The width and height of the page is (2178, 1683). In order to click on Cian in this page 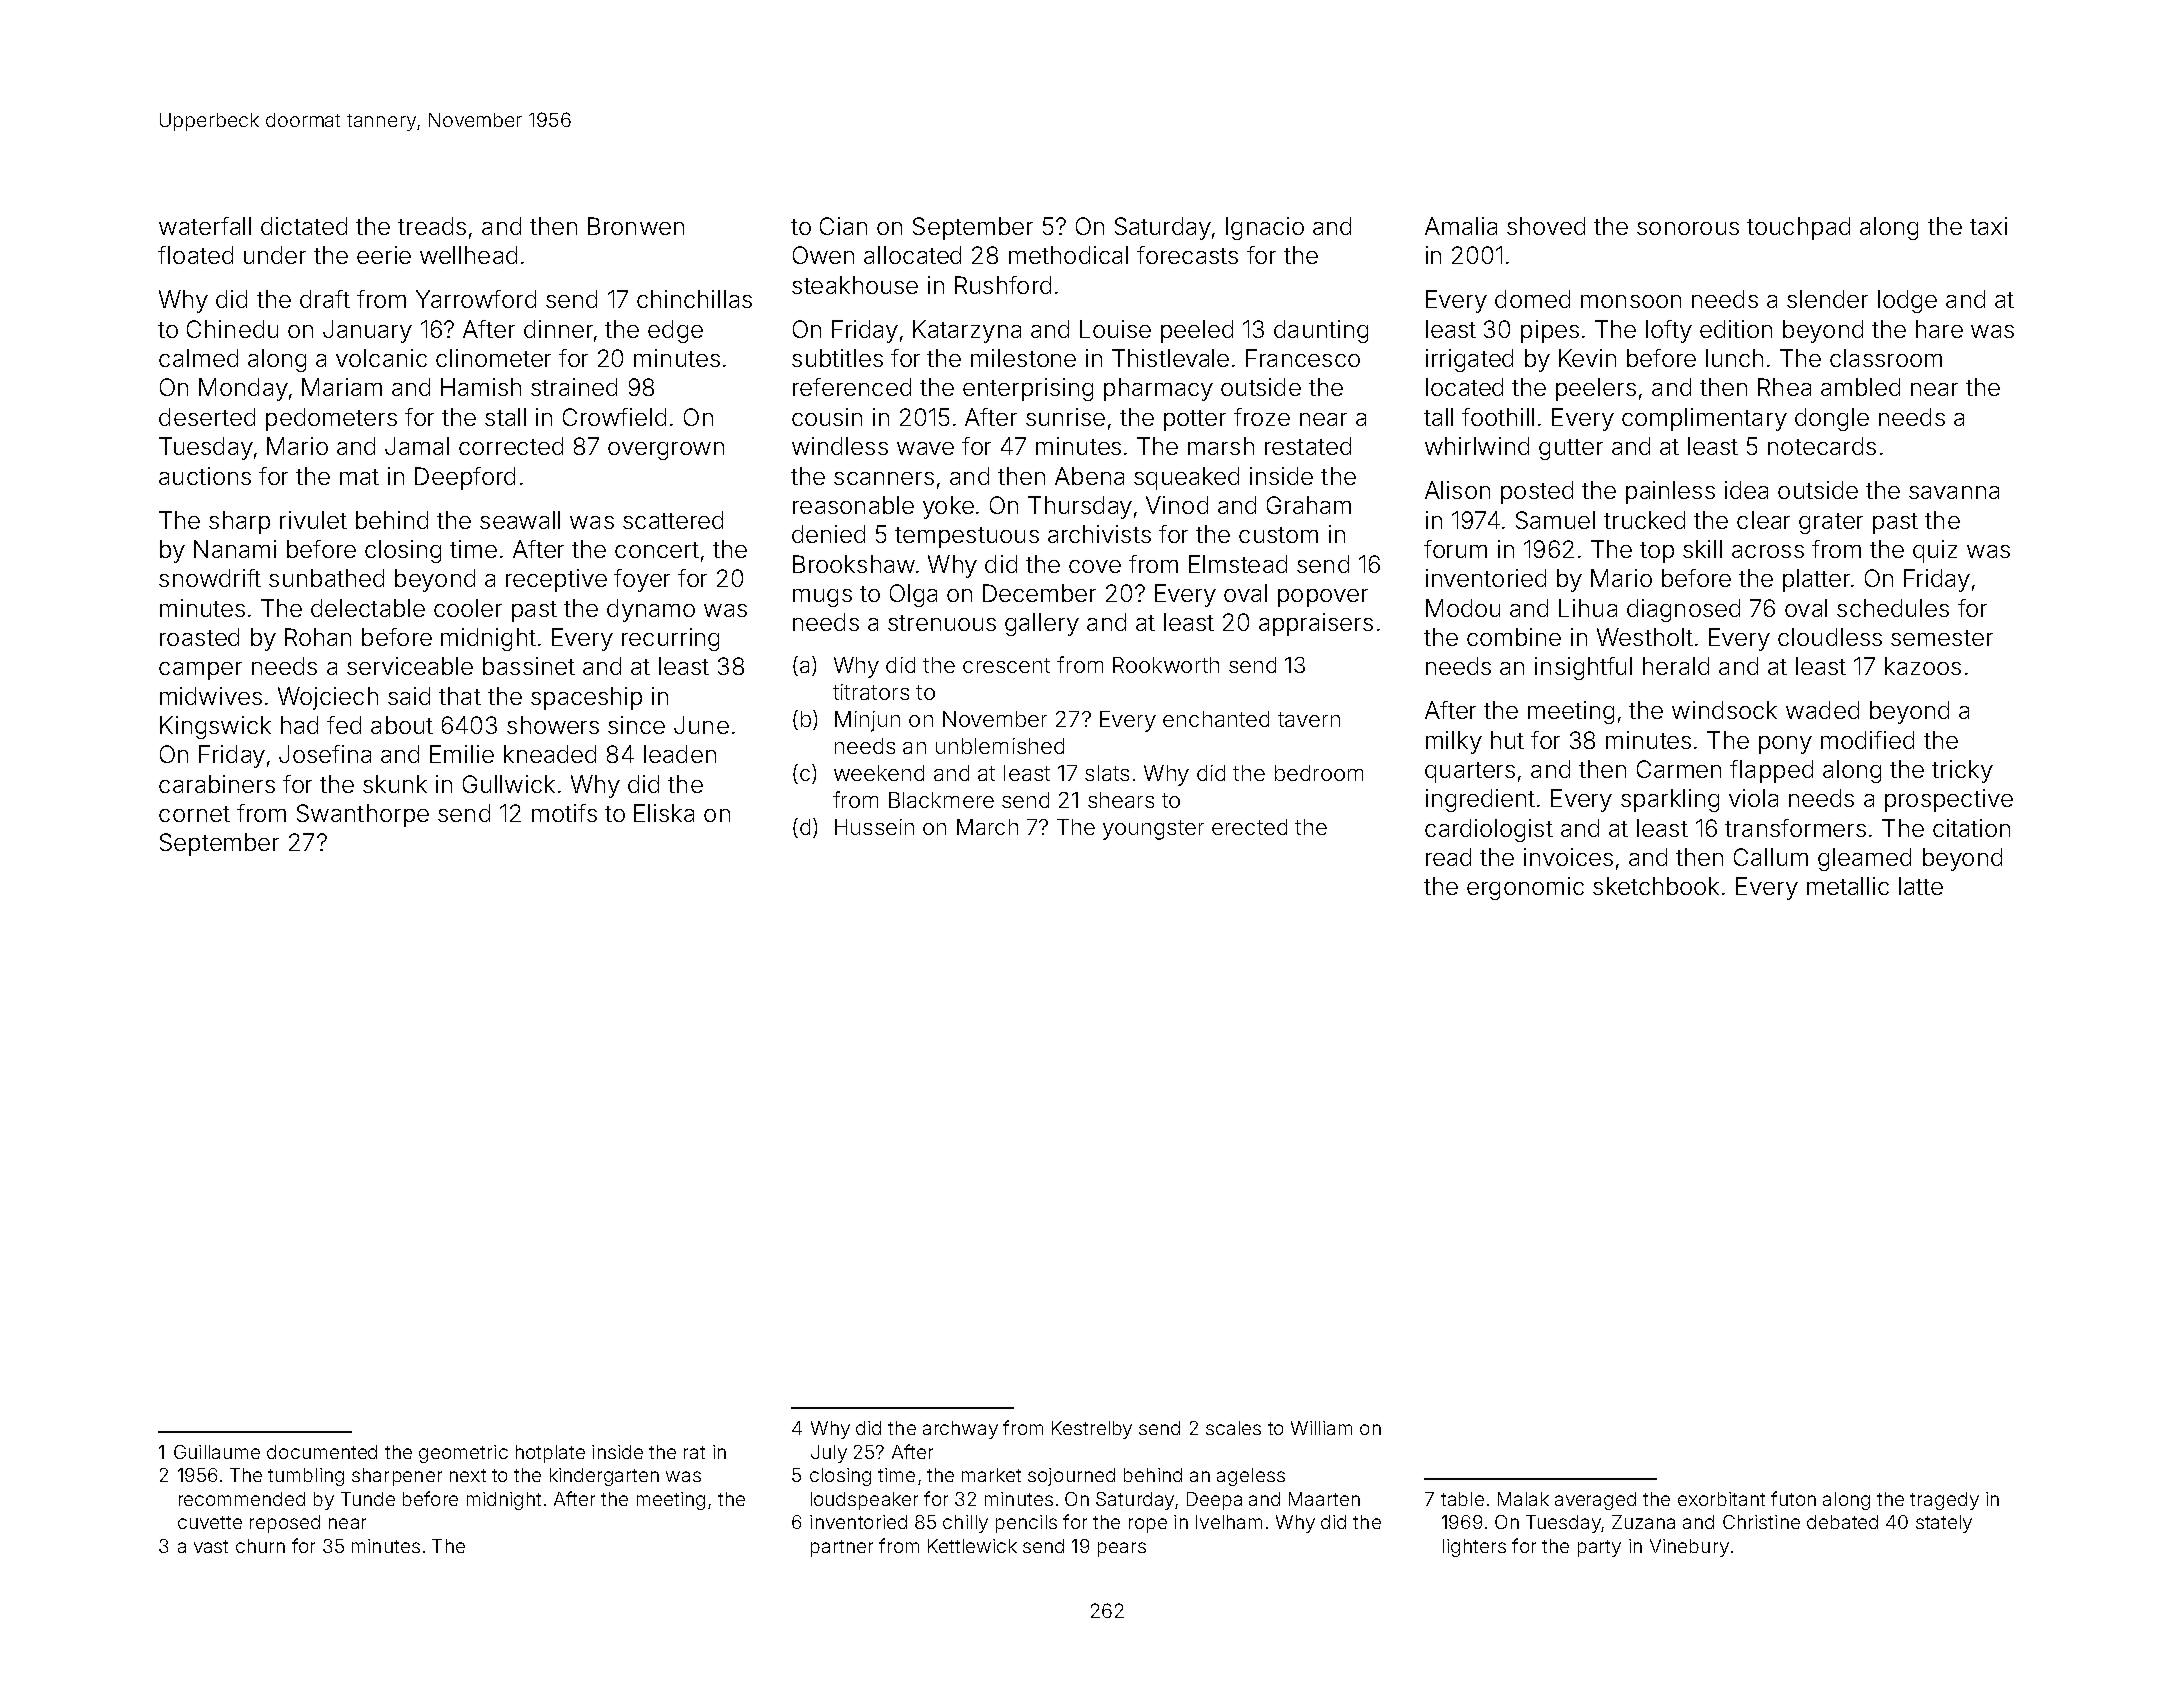, I will do `click(843, 226)`.
